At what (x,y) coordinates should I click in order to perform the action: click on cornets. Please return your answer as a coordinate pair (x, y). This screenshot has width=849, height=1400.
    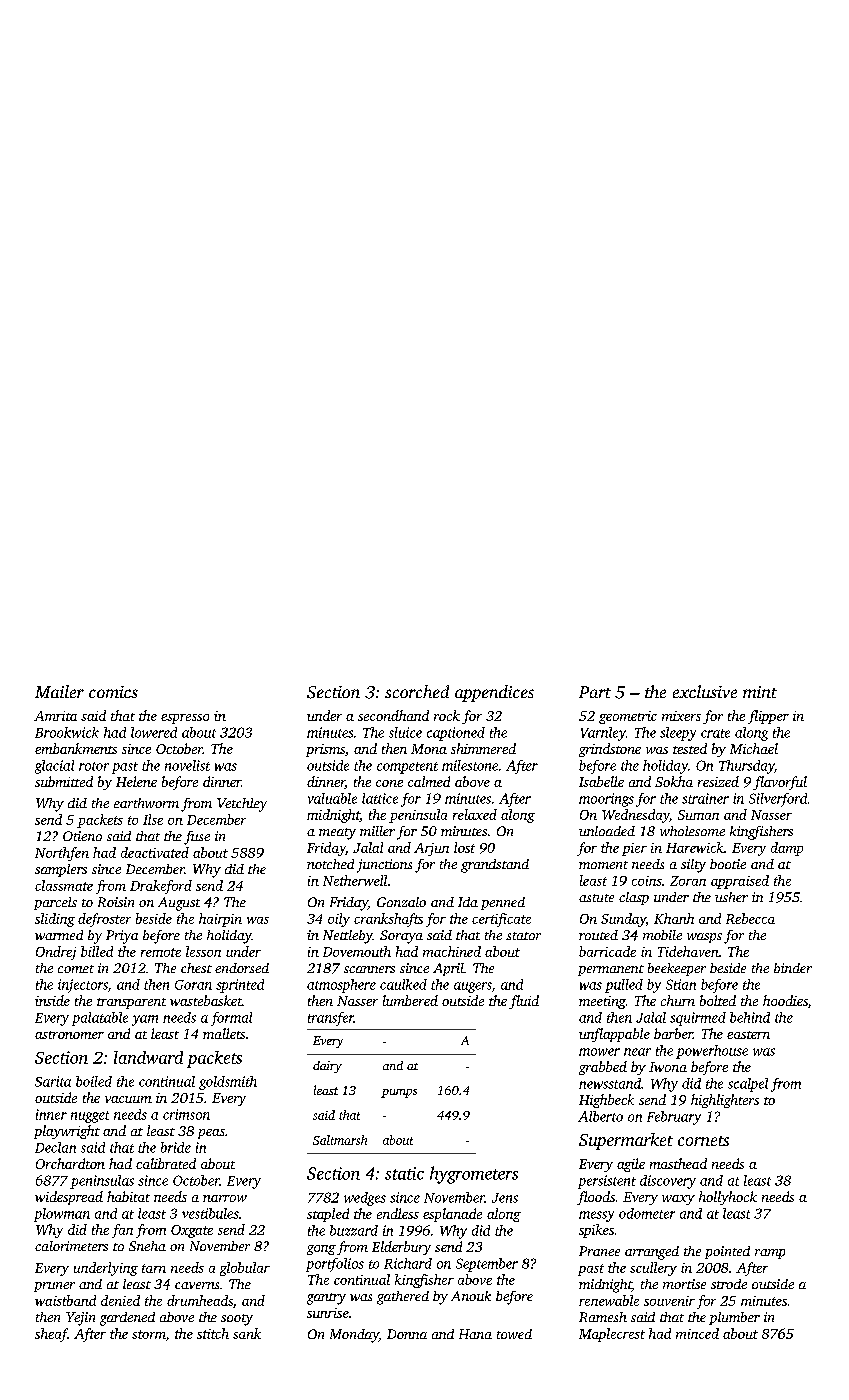
    Looking at the image, I should click on (703, 1141).
